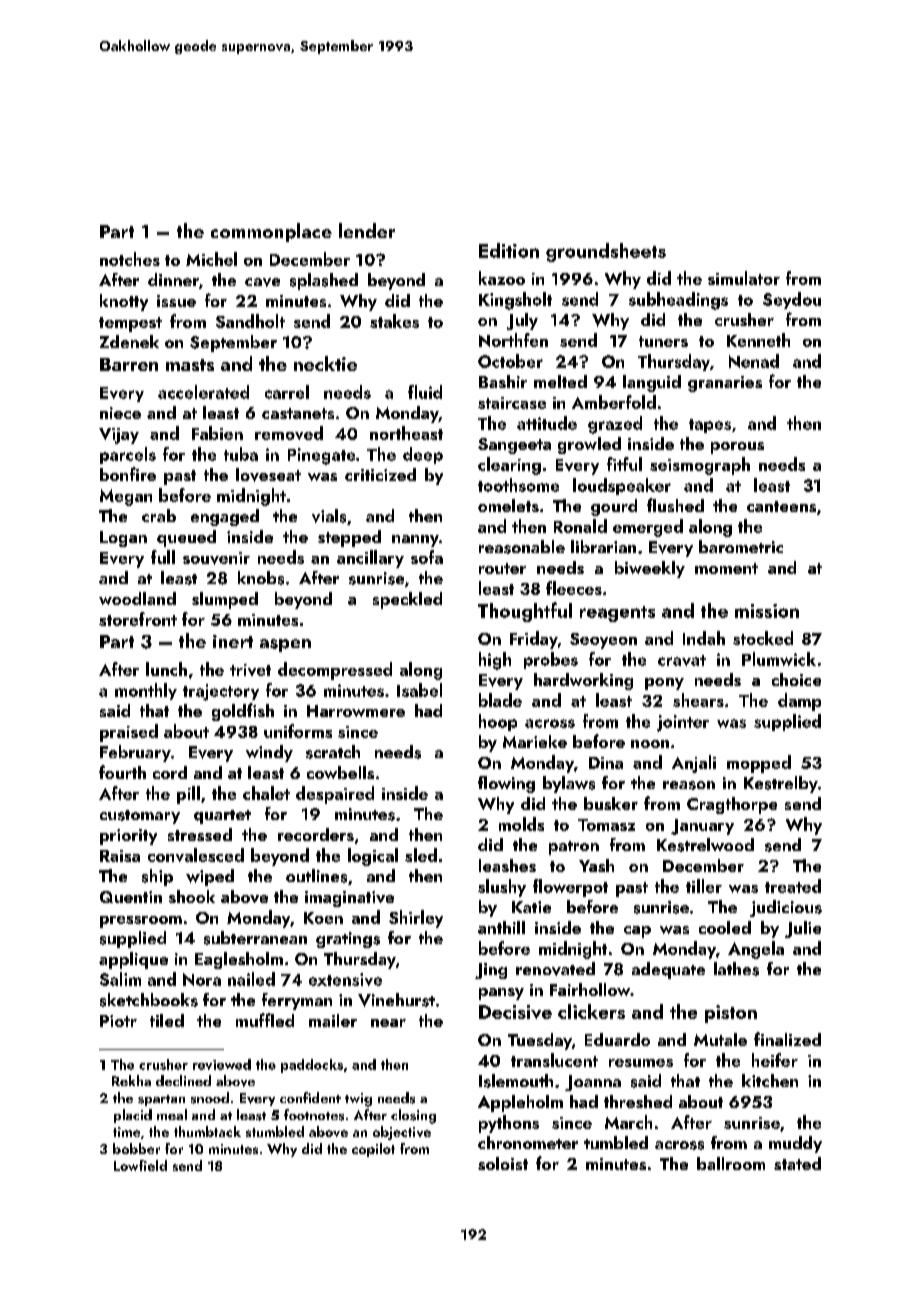 The width and height of the screenshot is (921, 1308). What do you see at coordinates (367, 230) in the screenshot?
I see `lender` at bounding box center [367, 230].
